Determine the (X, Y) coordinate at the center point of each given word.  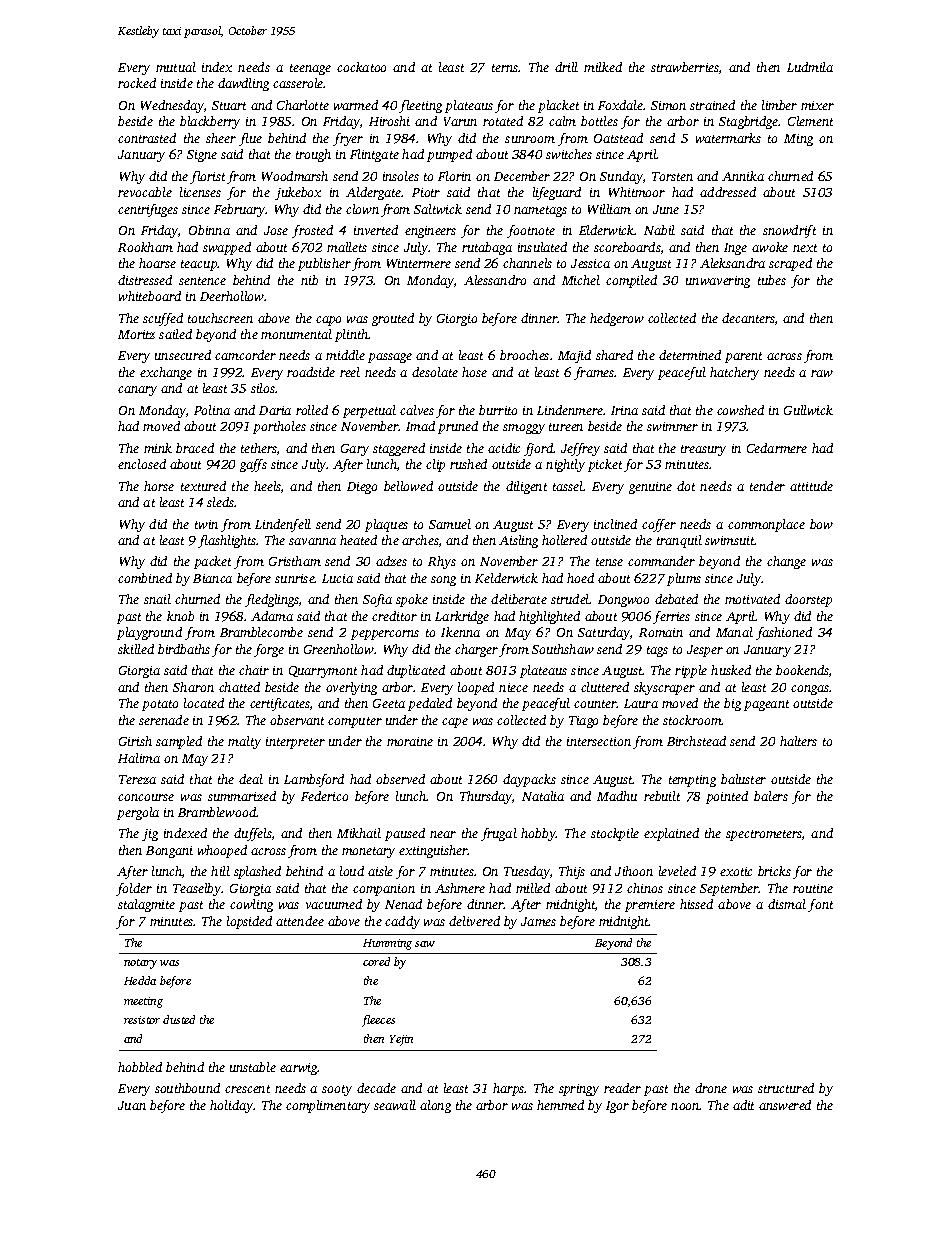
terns (505, 68)
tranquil (679, 541)
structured (786, 1088)
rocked (137, 83)
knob (180, 616)
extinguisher (433, 851)
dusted (179, 1019)
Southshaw (563, 649)
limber (779, 105)
